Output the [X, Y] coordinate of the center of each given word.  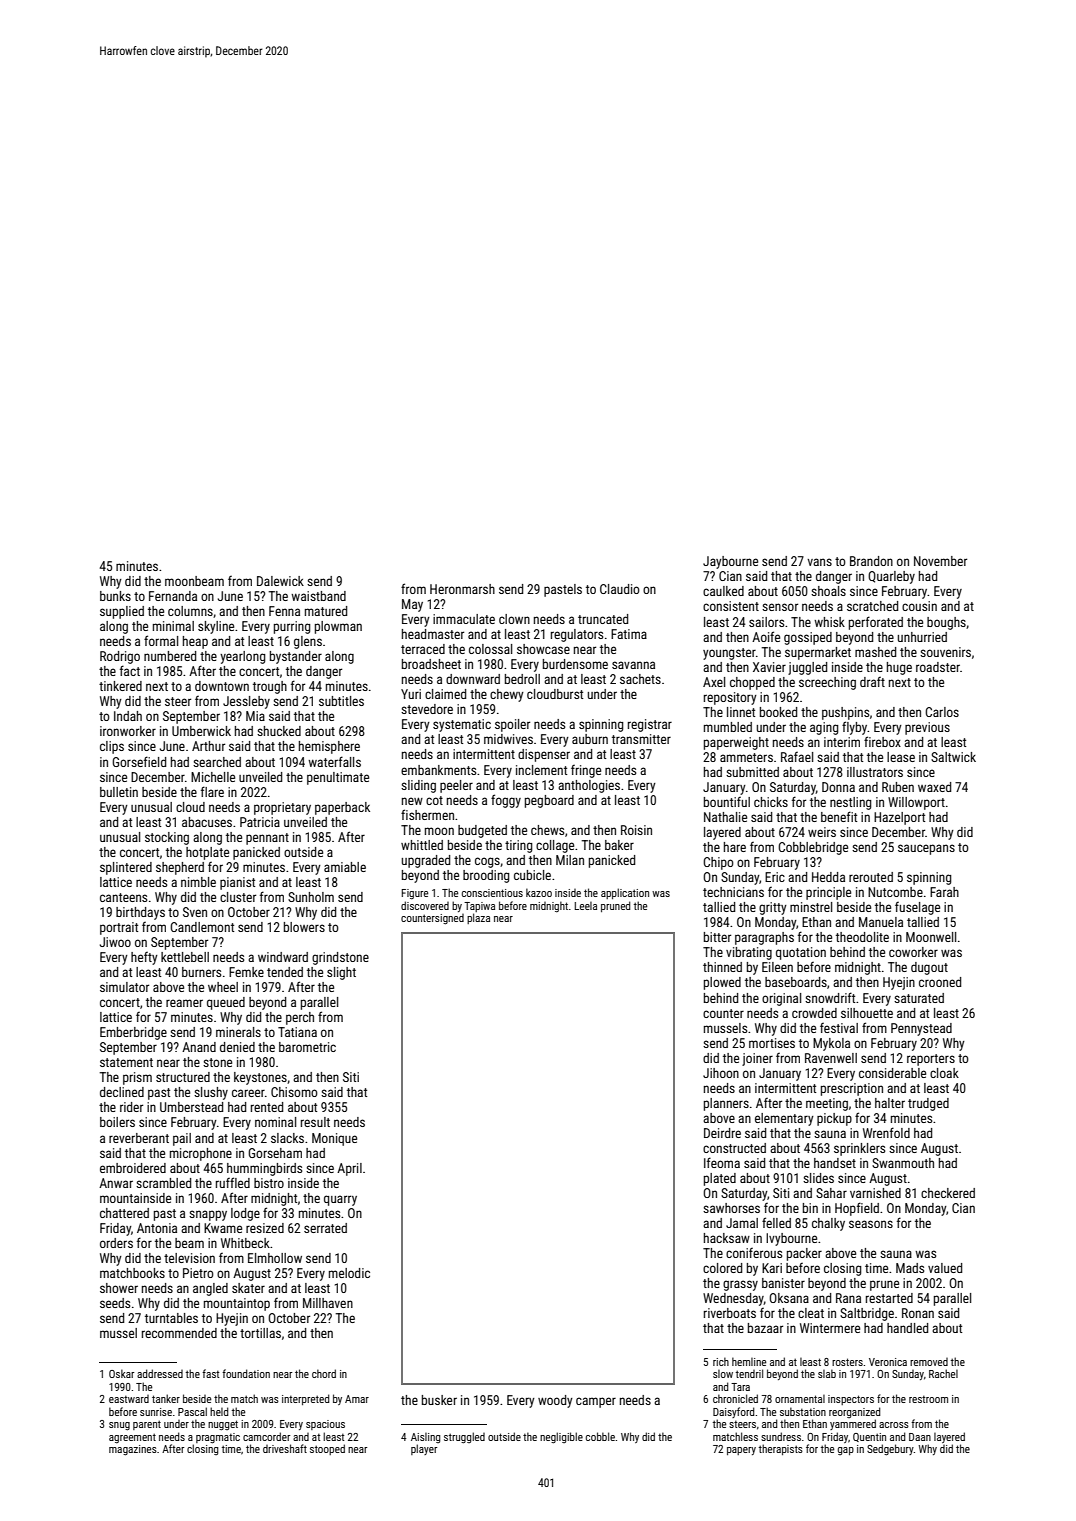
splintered [126, 868]
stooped [327, 1449]
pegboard [549, 801]
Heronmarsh [462, 589]
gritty [773, 908]
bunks [115, 596]
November [940, 561]
